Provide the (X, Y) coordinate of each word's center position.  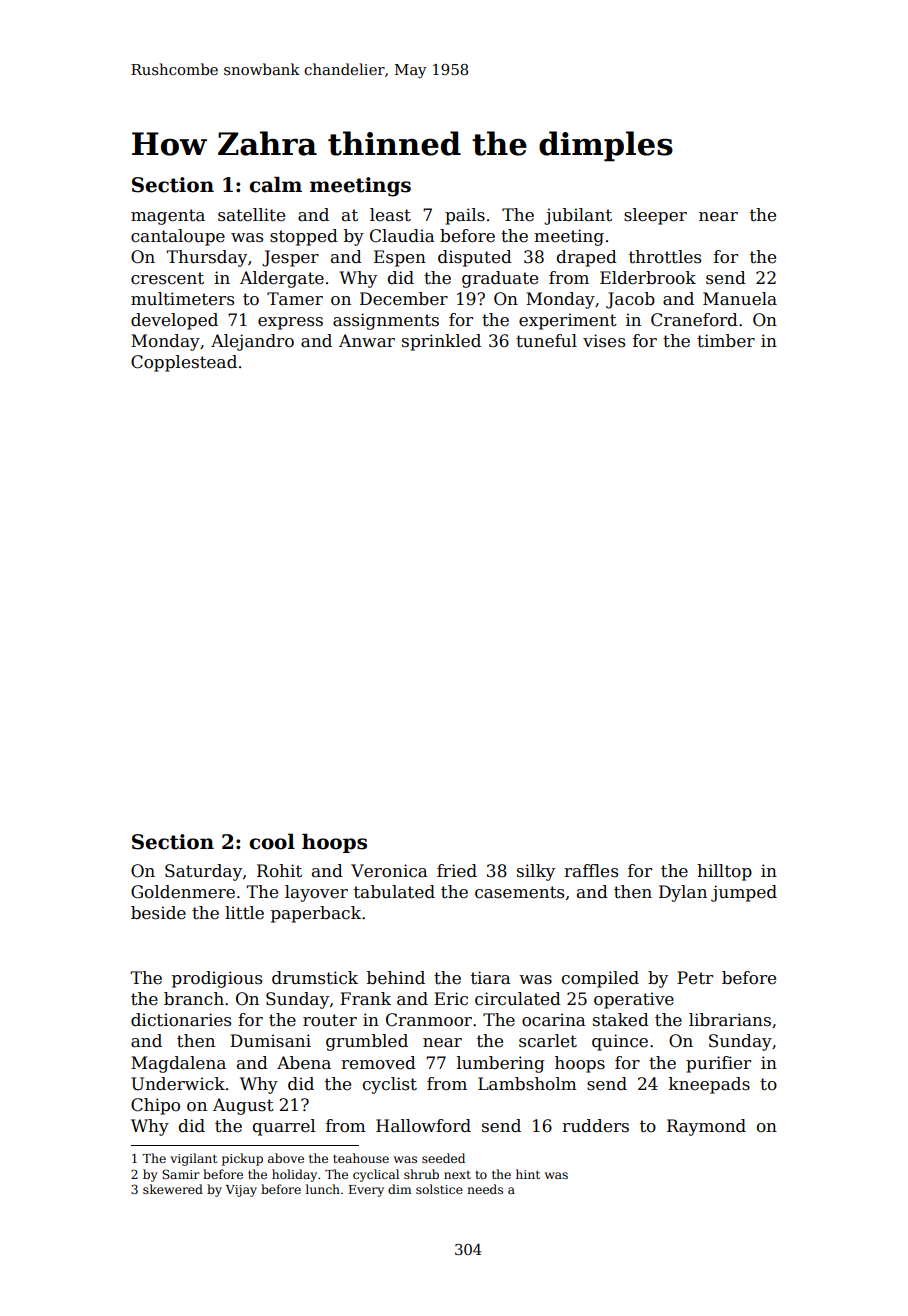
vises (604, 341)
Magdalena (178, 1064)
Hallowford (423, 1126)
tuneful (546, 341)
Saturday (203, 872)
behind (396, 978)
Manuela (740, 299)
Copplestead (184, 363)
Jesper (290, 258)
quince (620, 1042)
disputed (475, 258)
